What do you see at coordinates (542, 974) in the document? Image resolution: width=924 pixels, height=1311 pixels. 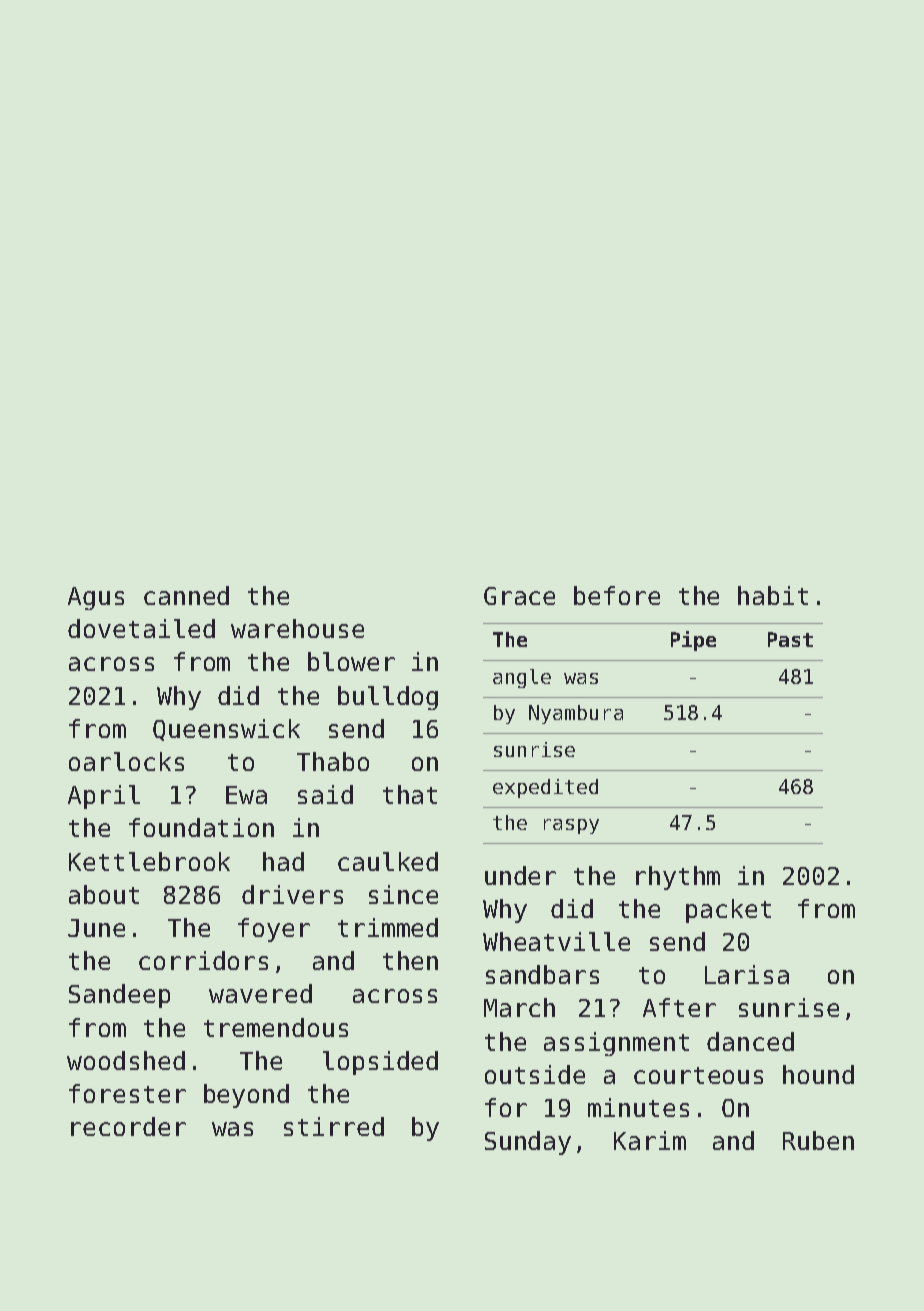 I see `sandbars` at bounding box center [542, 974].
